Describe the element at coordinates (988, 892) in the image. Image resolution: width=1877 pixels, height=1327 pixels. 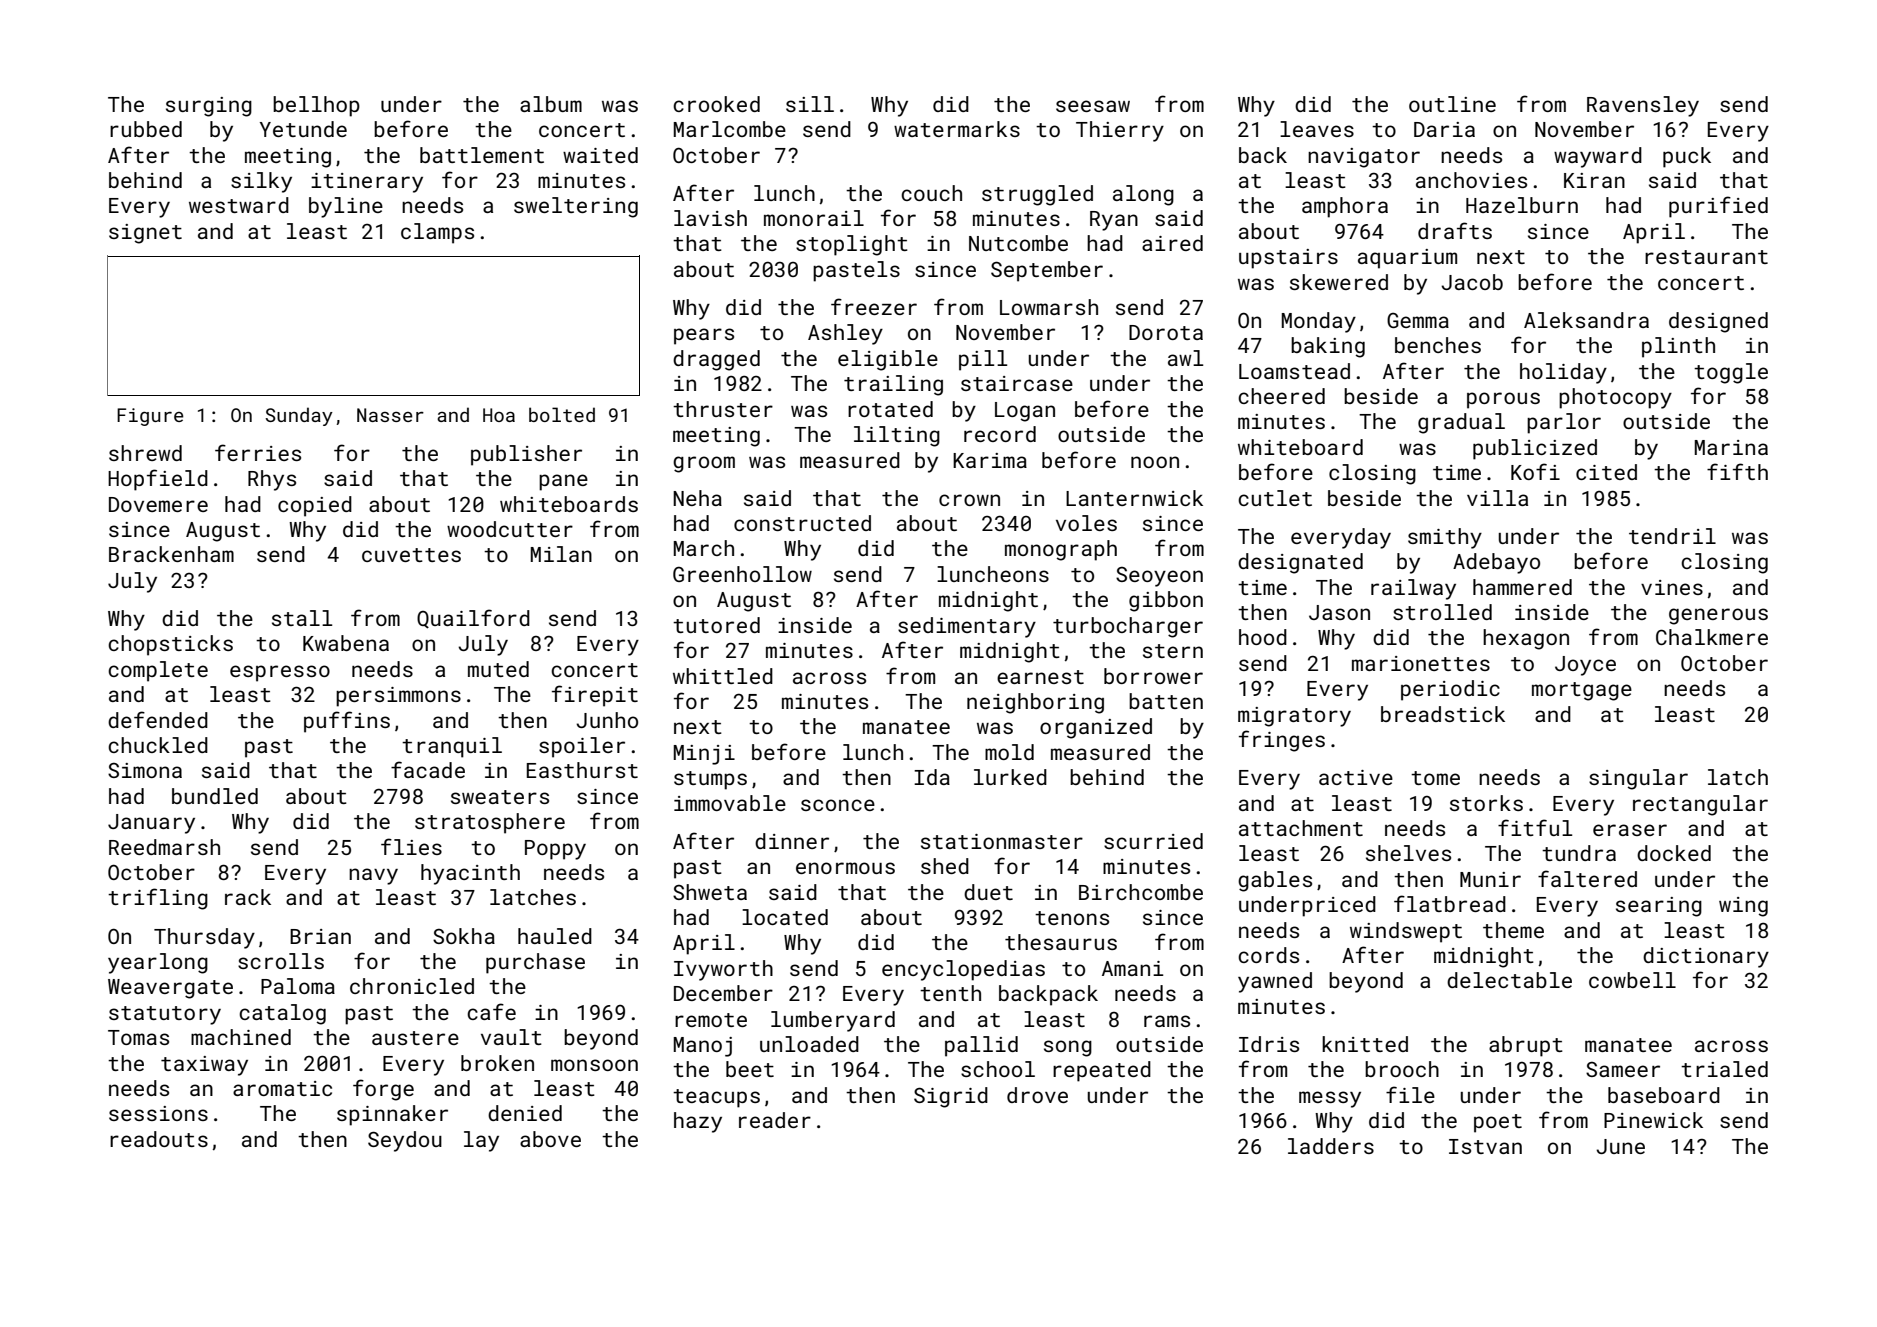
I see `duet` at that location.
